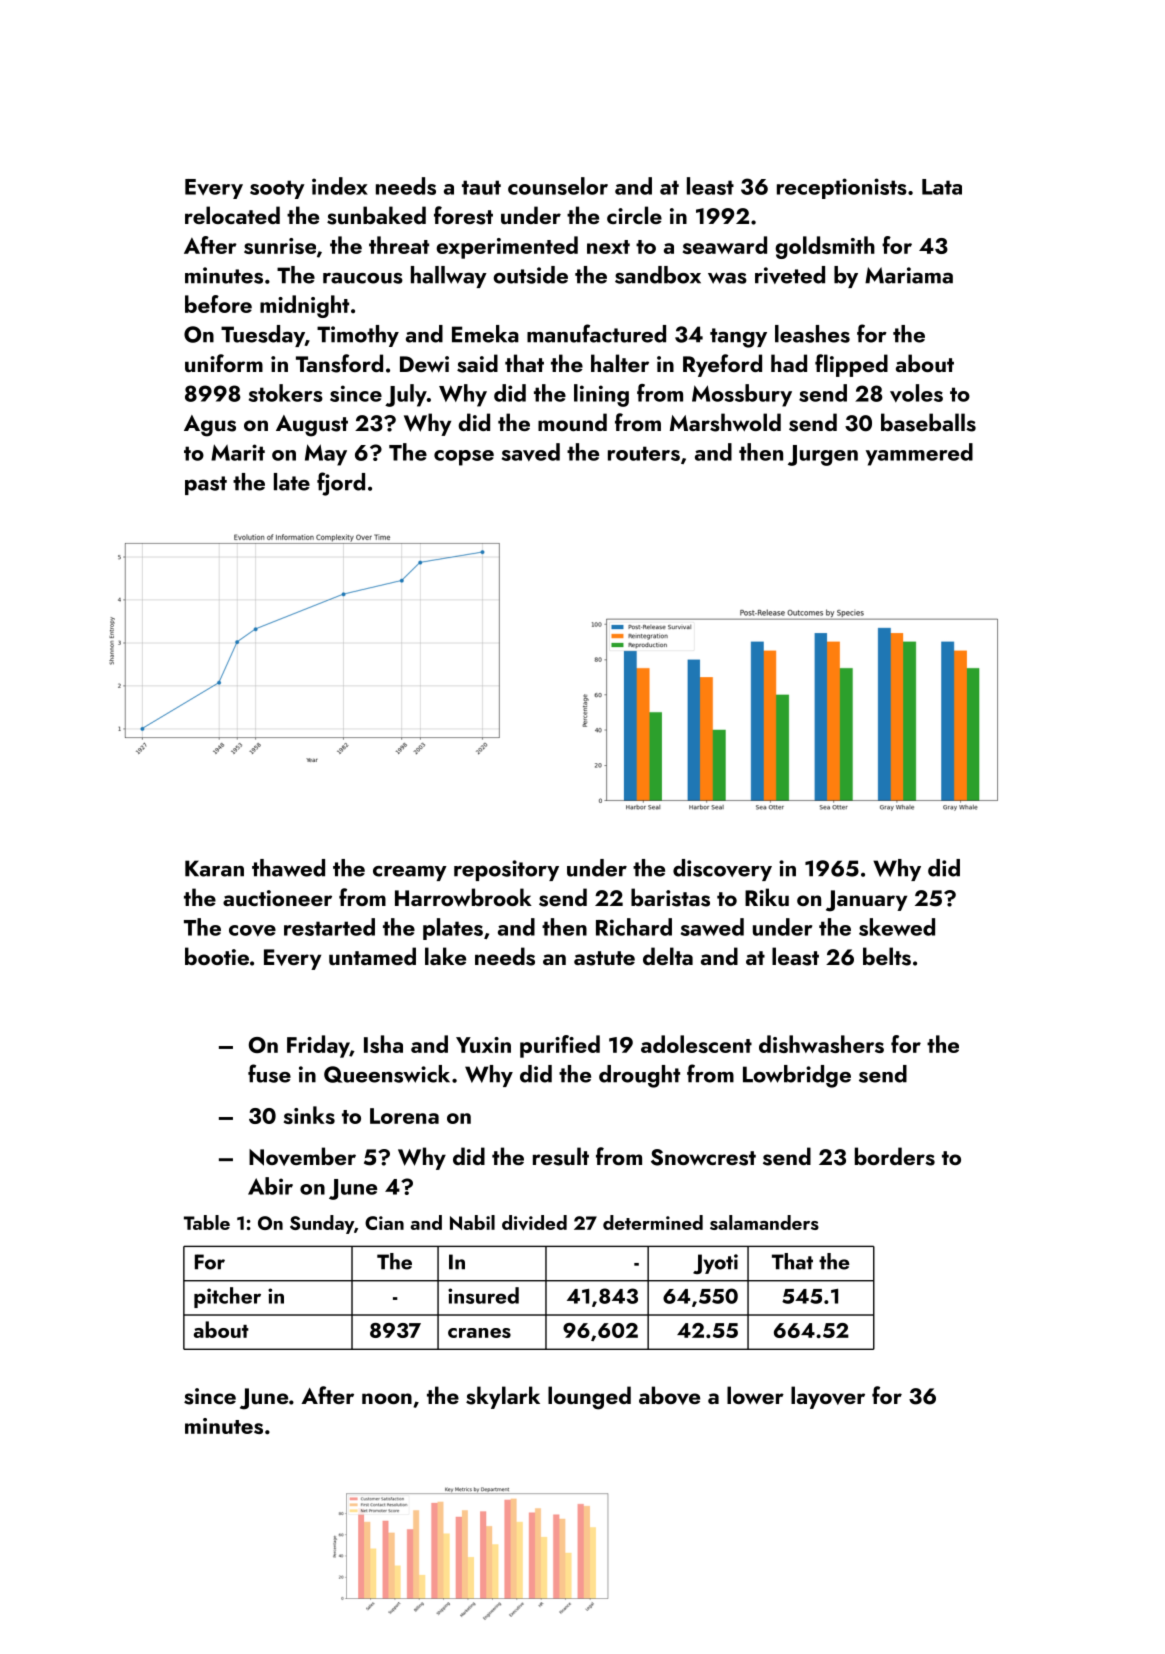  What do you see at coordinates (210, 426) in the screenshot?
I see `Agus` at bounding box center [210, 426].
